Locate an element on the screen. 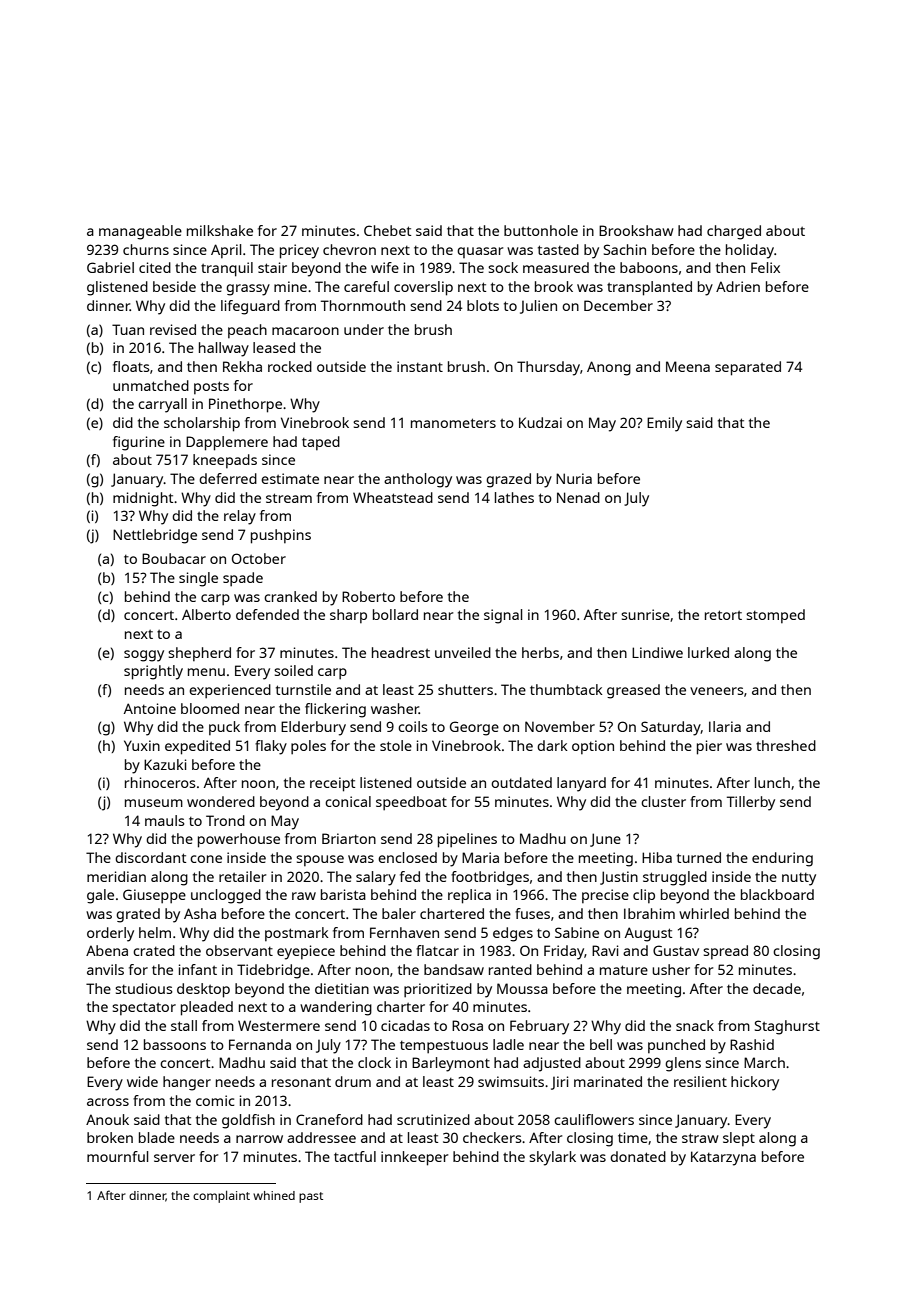  buttonhole is located at coordinates (541, 230).
